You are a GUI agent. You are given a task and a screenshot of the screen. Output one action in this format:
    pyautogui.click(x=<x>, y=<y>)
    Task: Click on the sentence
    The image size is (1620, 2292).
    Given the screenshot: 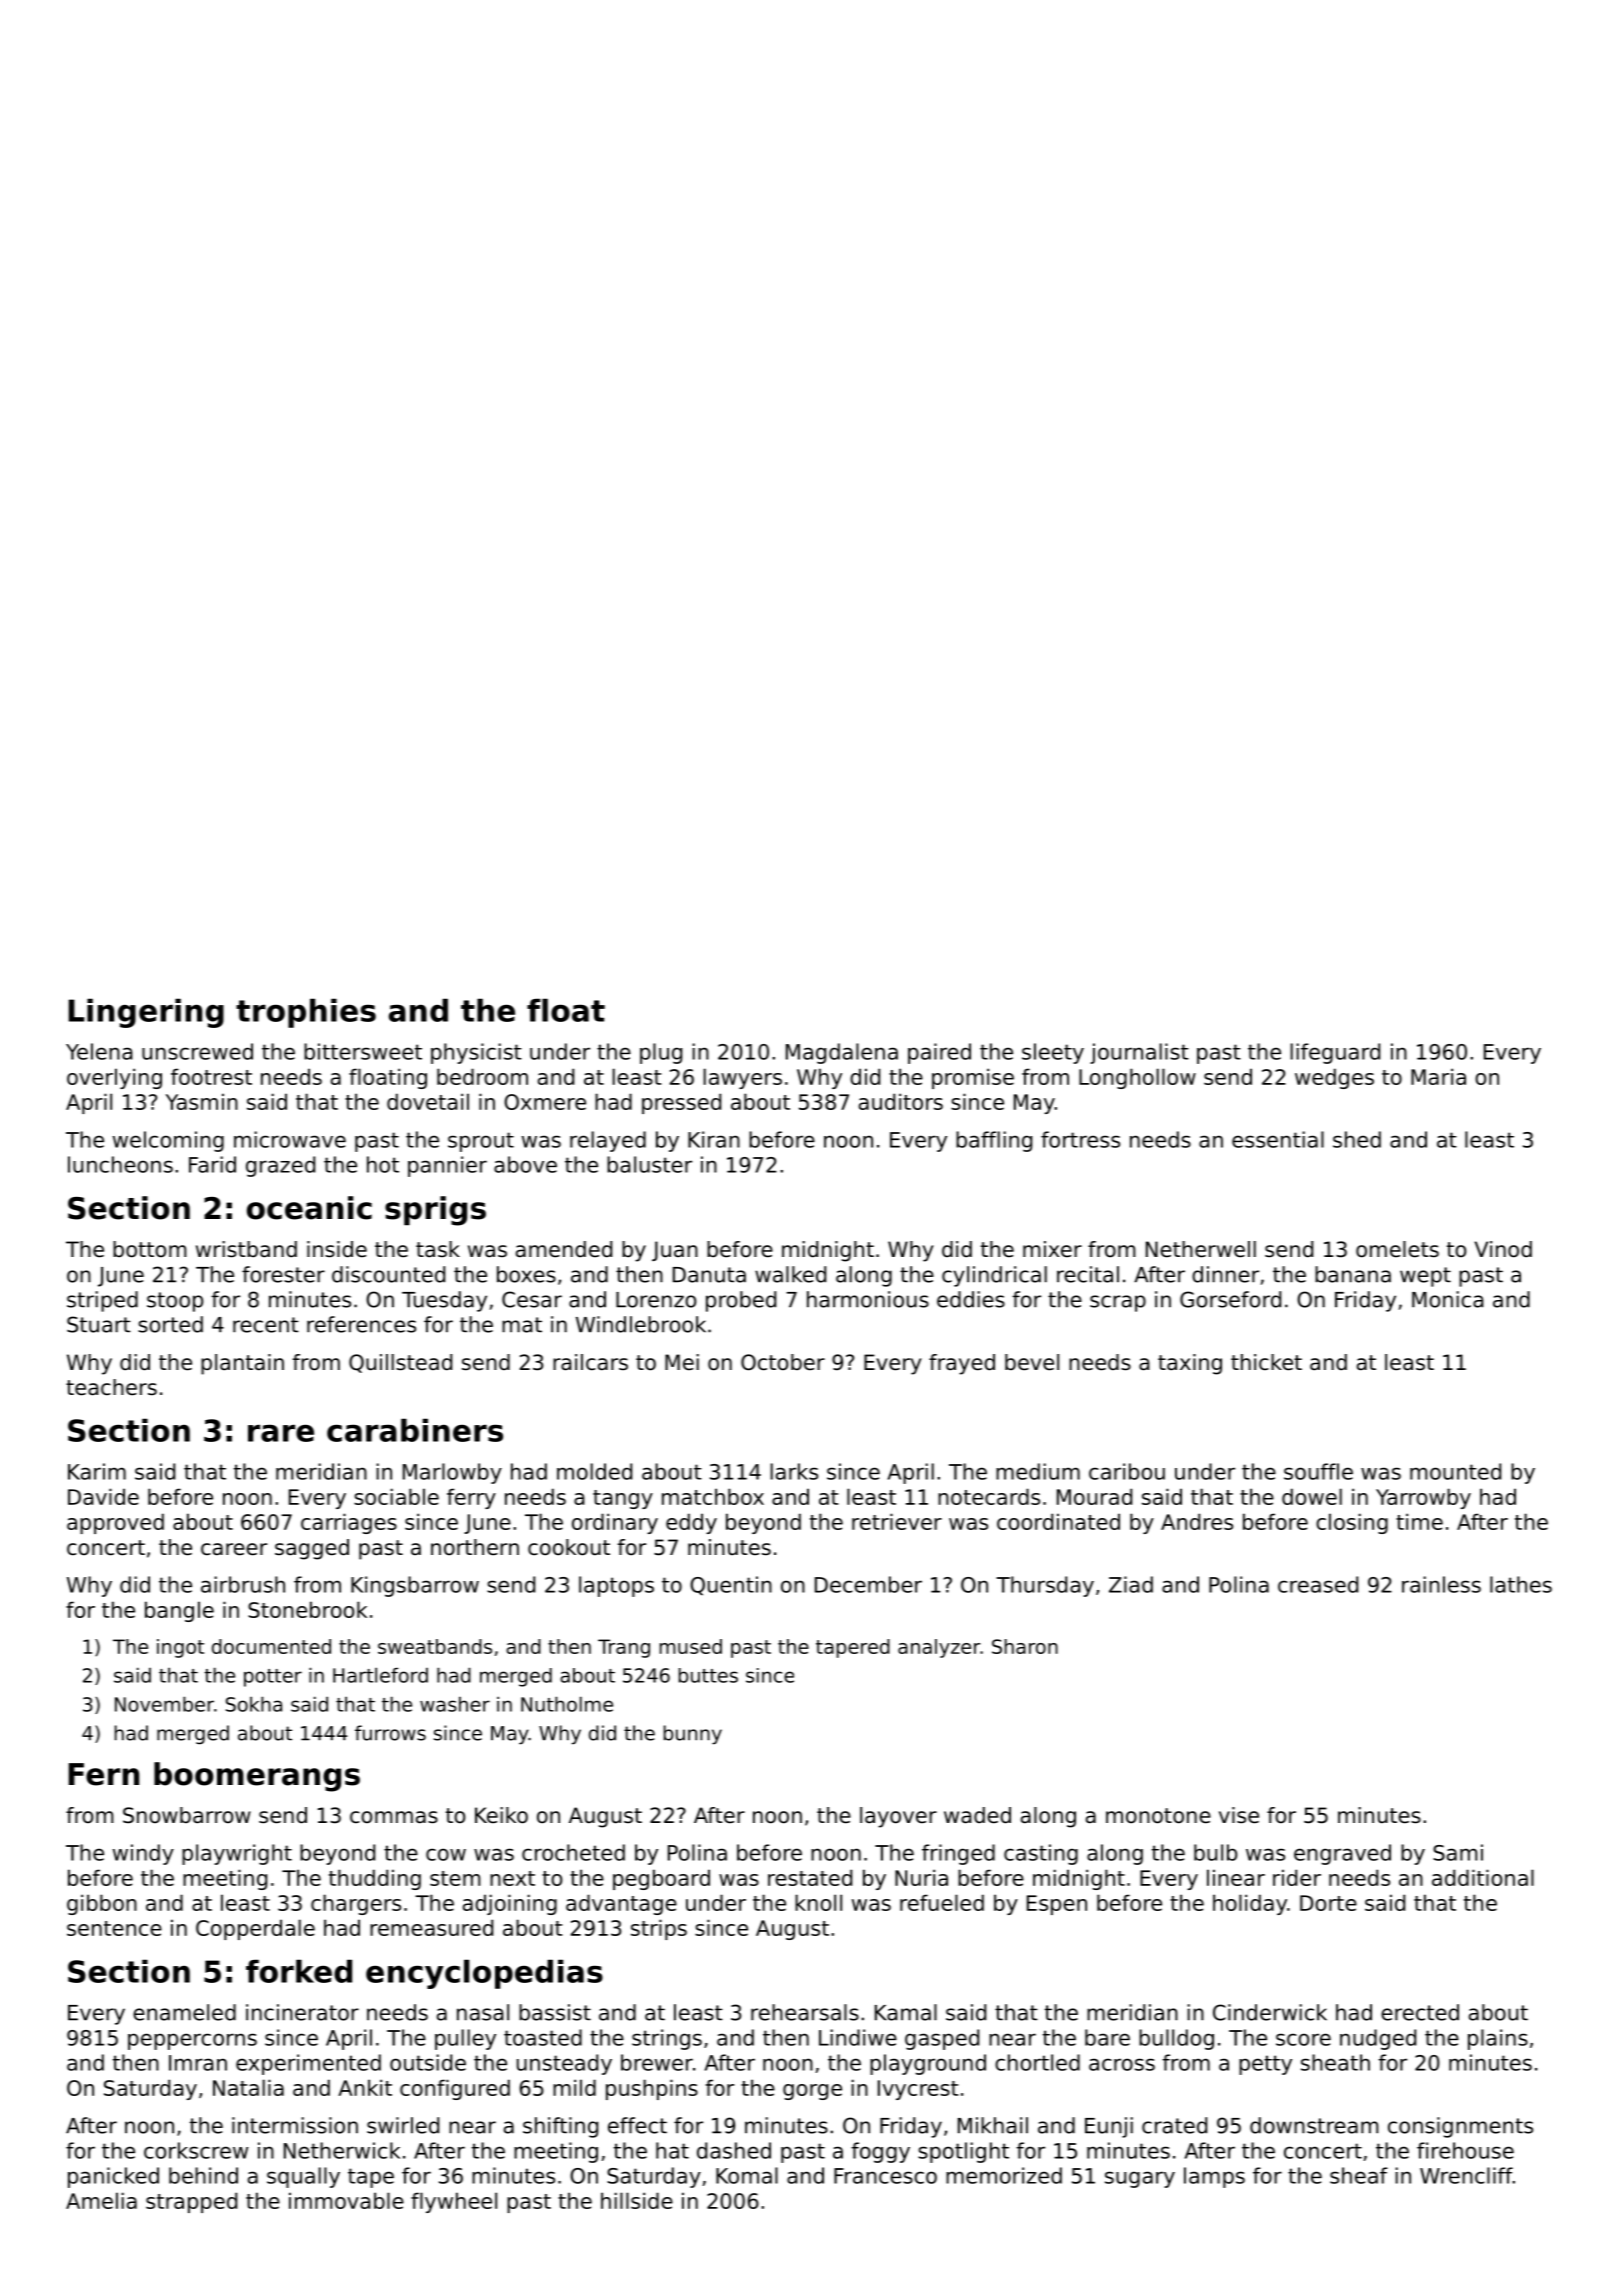 What is the action you would take?
    pyautogui.click(x=114, y=1928)
